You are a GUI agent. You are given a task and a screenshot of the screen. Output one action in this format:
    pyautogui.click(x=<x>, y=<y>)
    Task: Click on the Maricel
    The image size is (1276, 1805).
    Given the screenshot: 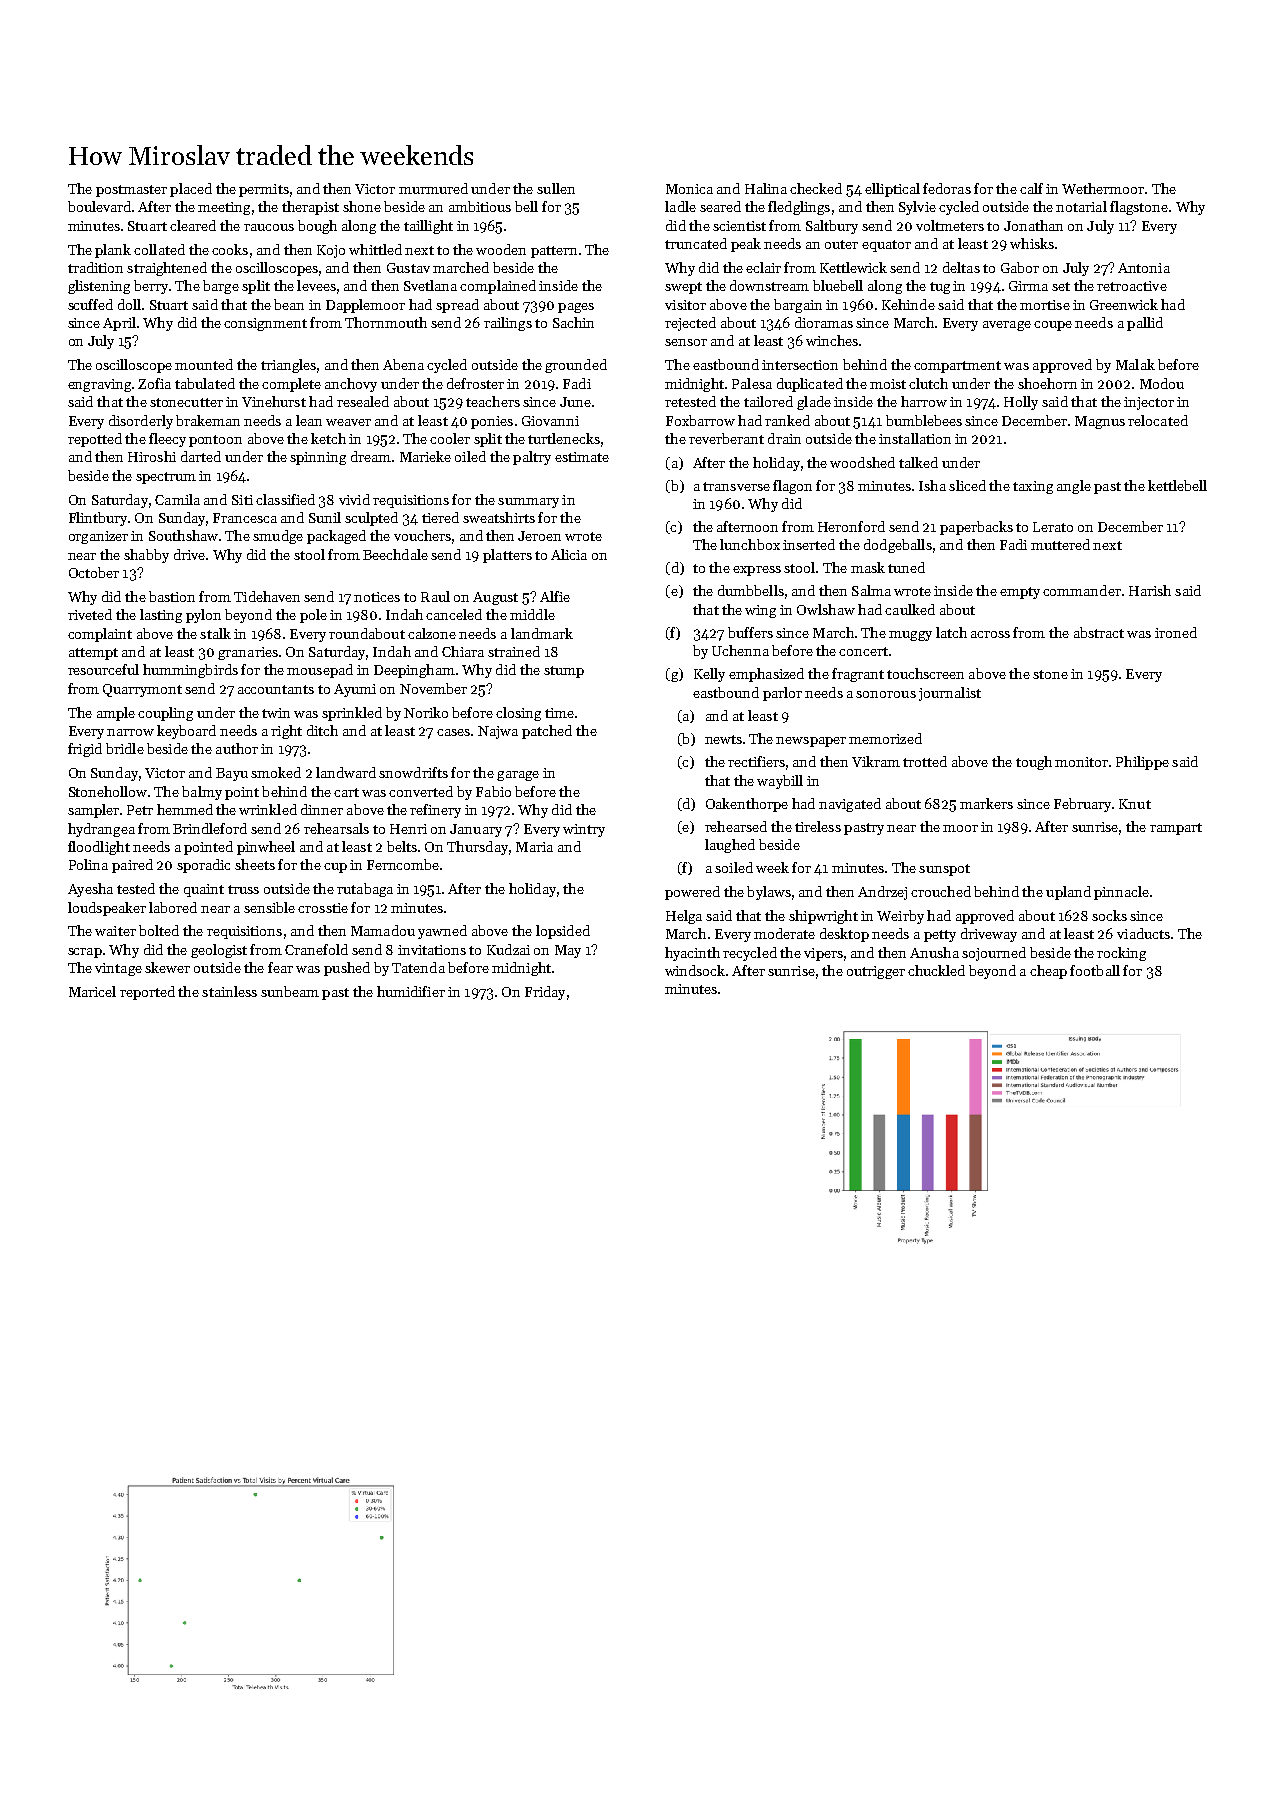 What is the action you would take?
    pyautogui.click(x=92, y=991)
